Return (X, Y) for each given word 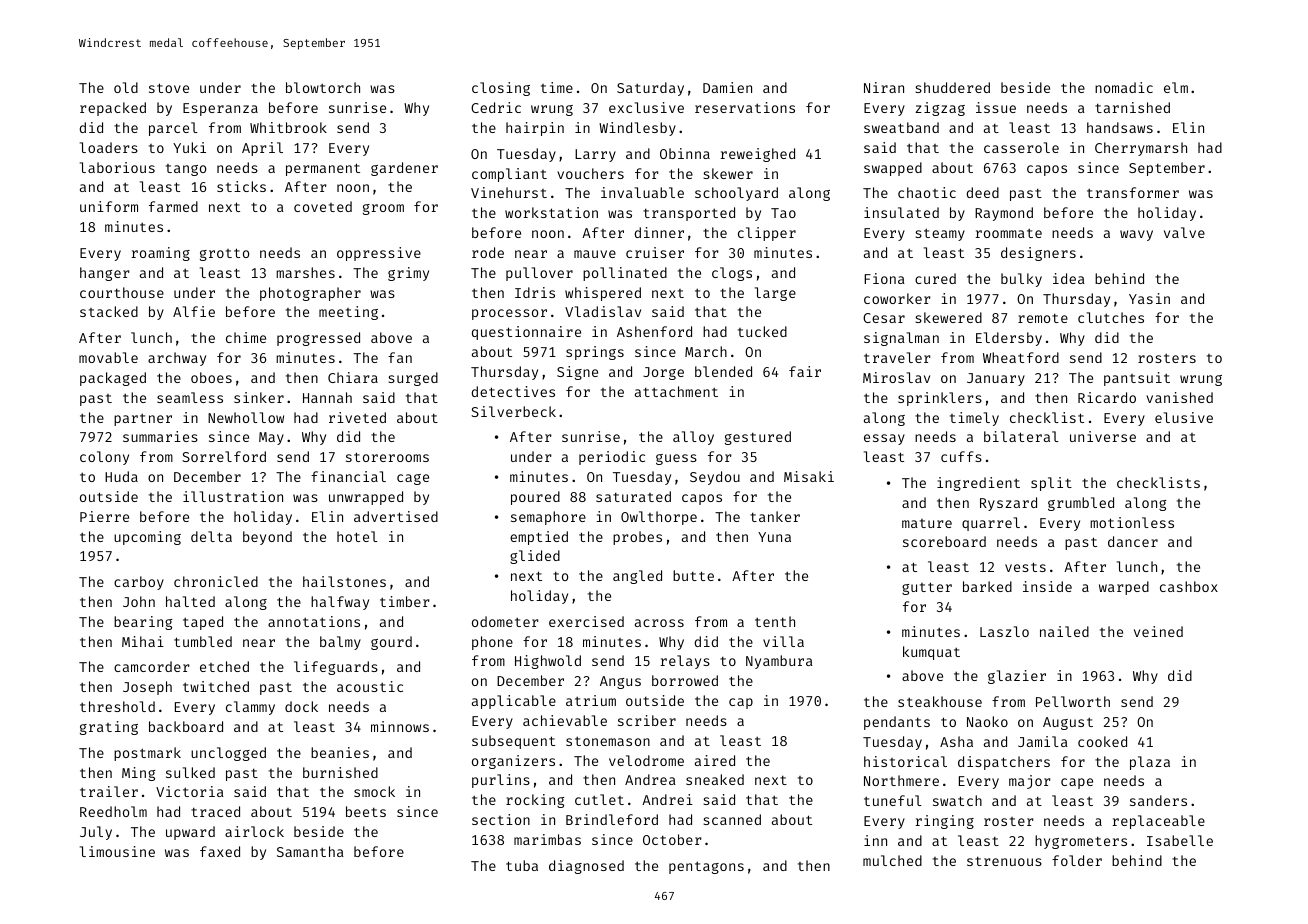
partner (143, 420)
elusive (1184, 417)
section (501, 819)
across (659, 623)
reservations (745, 107)
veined (1158, 631)
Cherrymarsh (1141, 149)
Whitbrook (288, 127)
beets (366, 811)
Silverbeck (513, 411)
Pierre (104, 516)
